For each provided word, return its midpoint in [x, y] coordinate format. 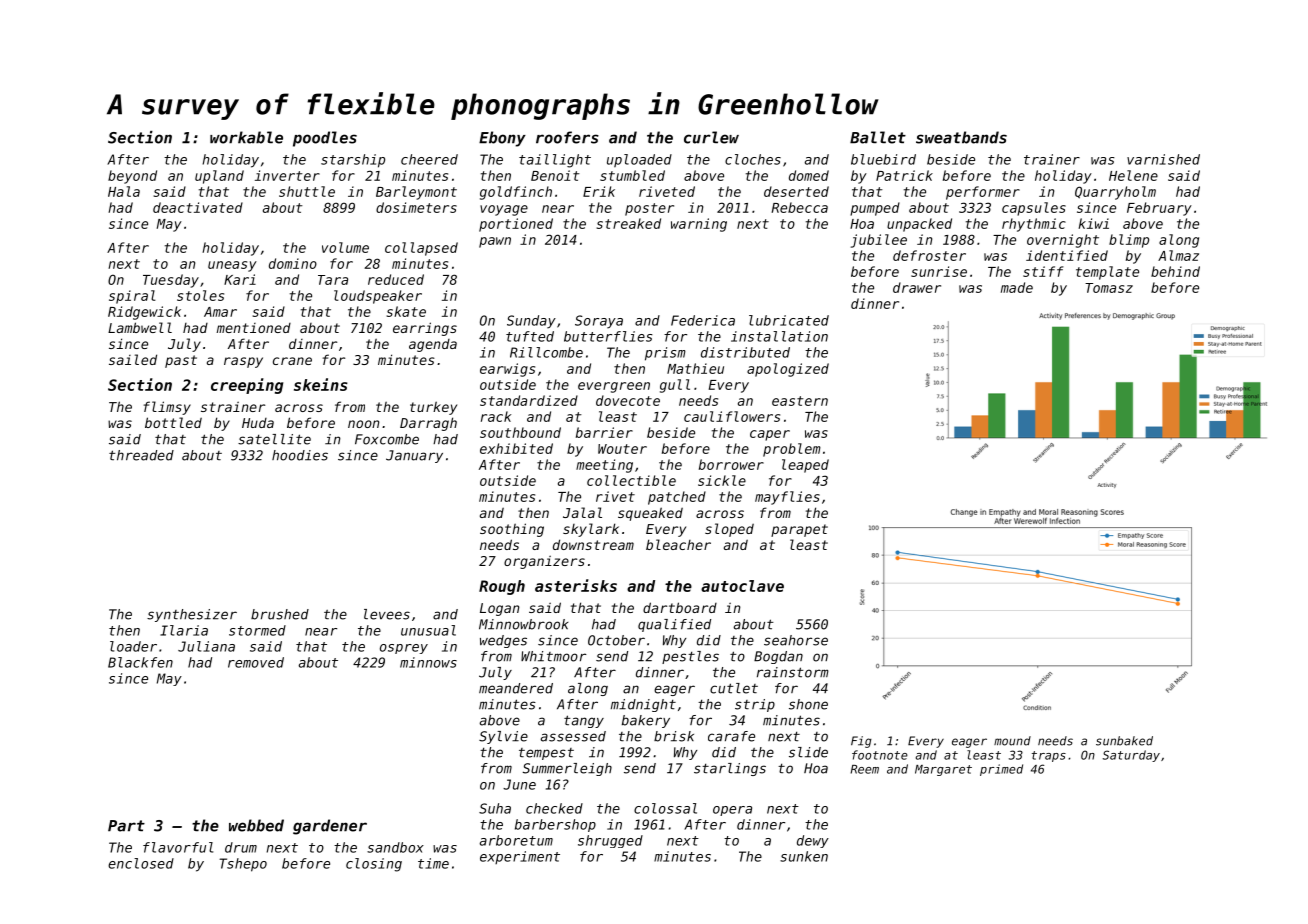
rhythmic [1034, 225]
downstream [593, 544]
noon [363, 424]
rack [496, 416]
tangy [584, 721]
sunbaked [1124, 741]
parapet [799, 530]
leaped [805, 466]
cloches [753, 159]
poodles [325, 139]
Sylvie [503, 737]
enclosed [141, 863]
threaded [141, 455]
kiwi [1093, 223]
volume [345, 247]
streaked [629, 223]
